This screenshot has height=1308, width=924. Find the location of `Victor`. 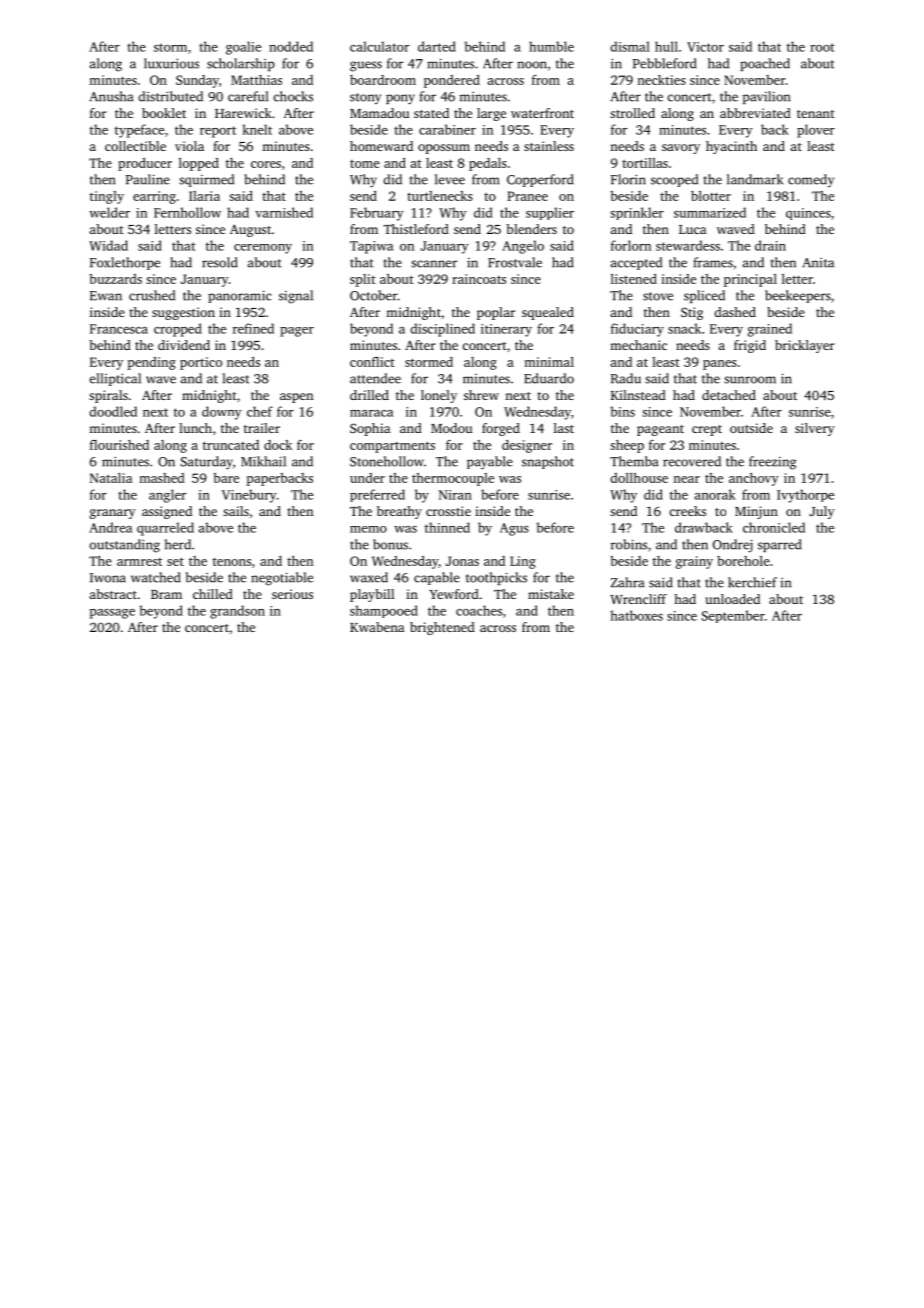

Victor is located at coordinates (705, 47).
